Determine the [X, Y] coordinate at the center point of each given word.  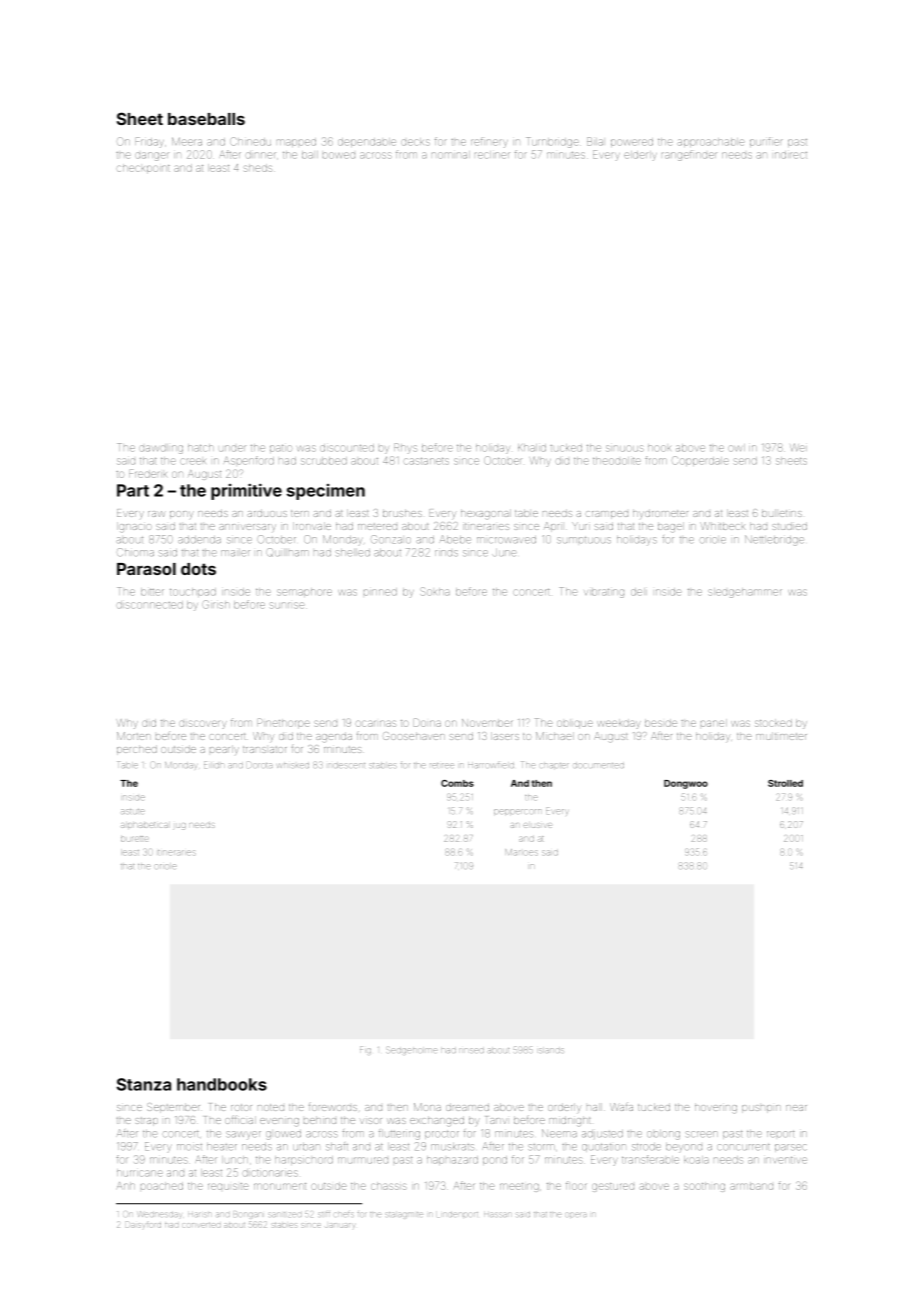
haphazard [452, 1160]
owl [736, 448]
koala [696, 1160]
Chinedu [250, 141]
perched [137, 750]
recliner [492, 155]
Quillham [287, 552]
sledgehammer [745, 593]
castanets [426, 461]
